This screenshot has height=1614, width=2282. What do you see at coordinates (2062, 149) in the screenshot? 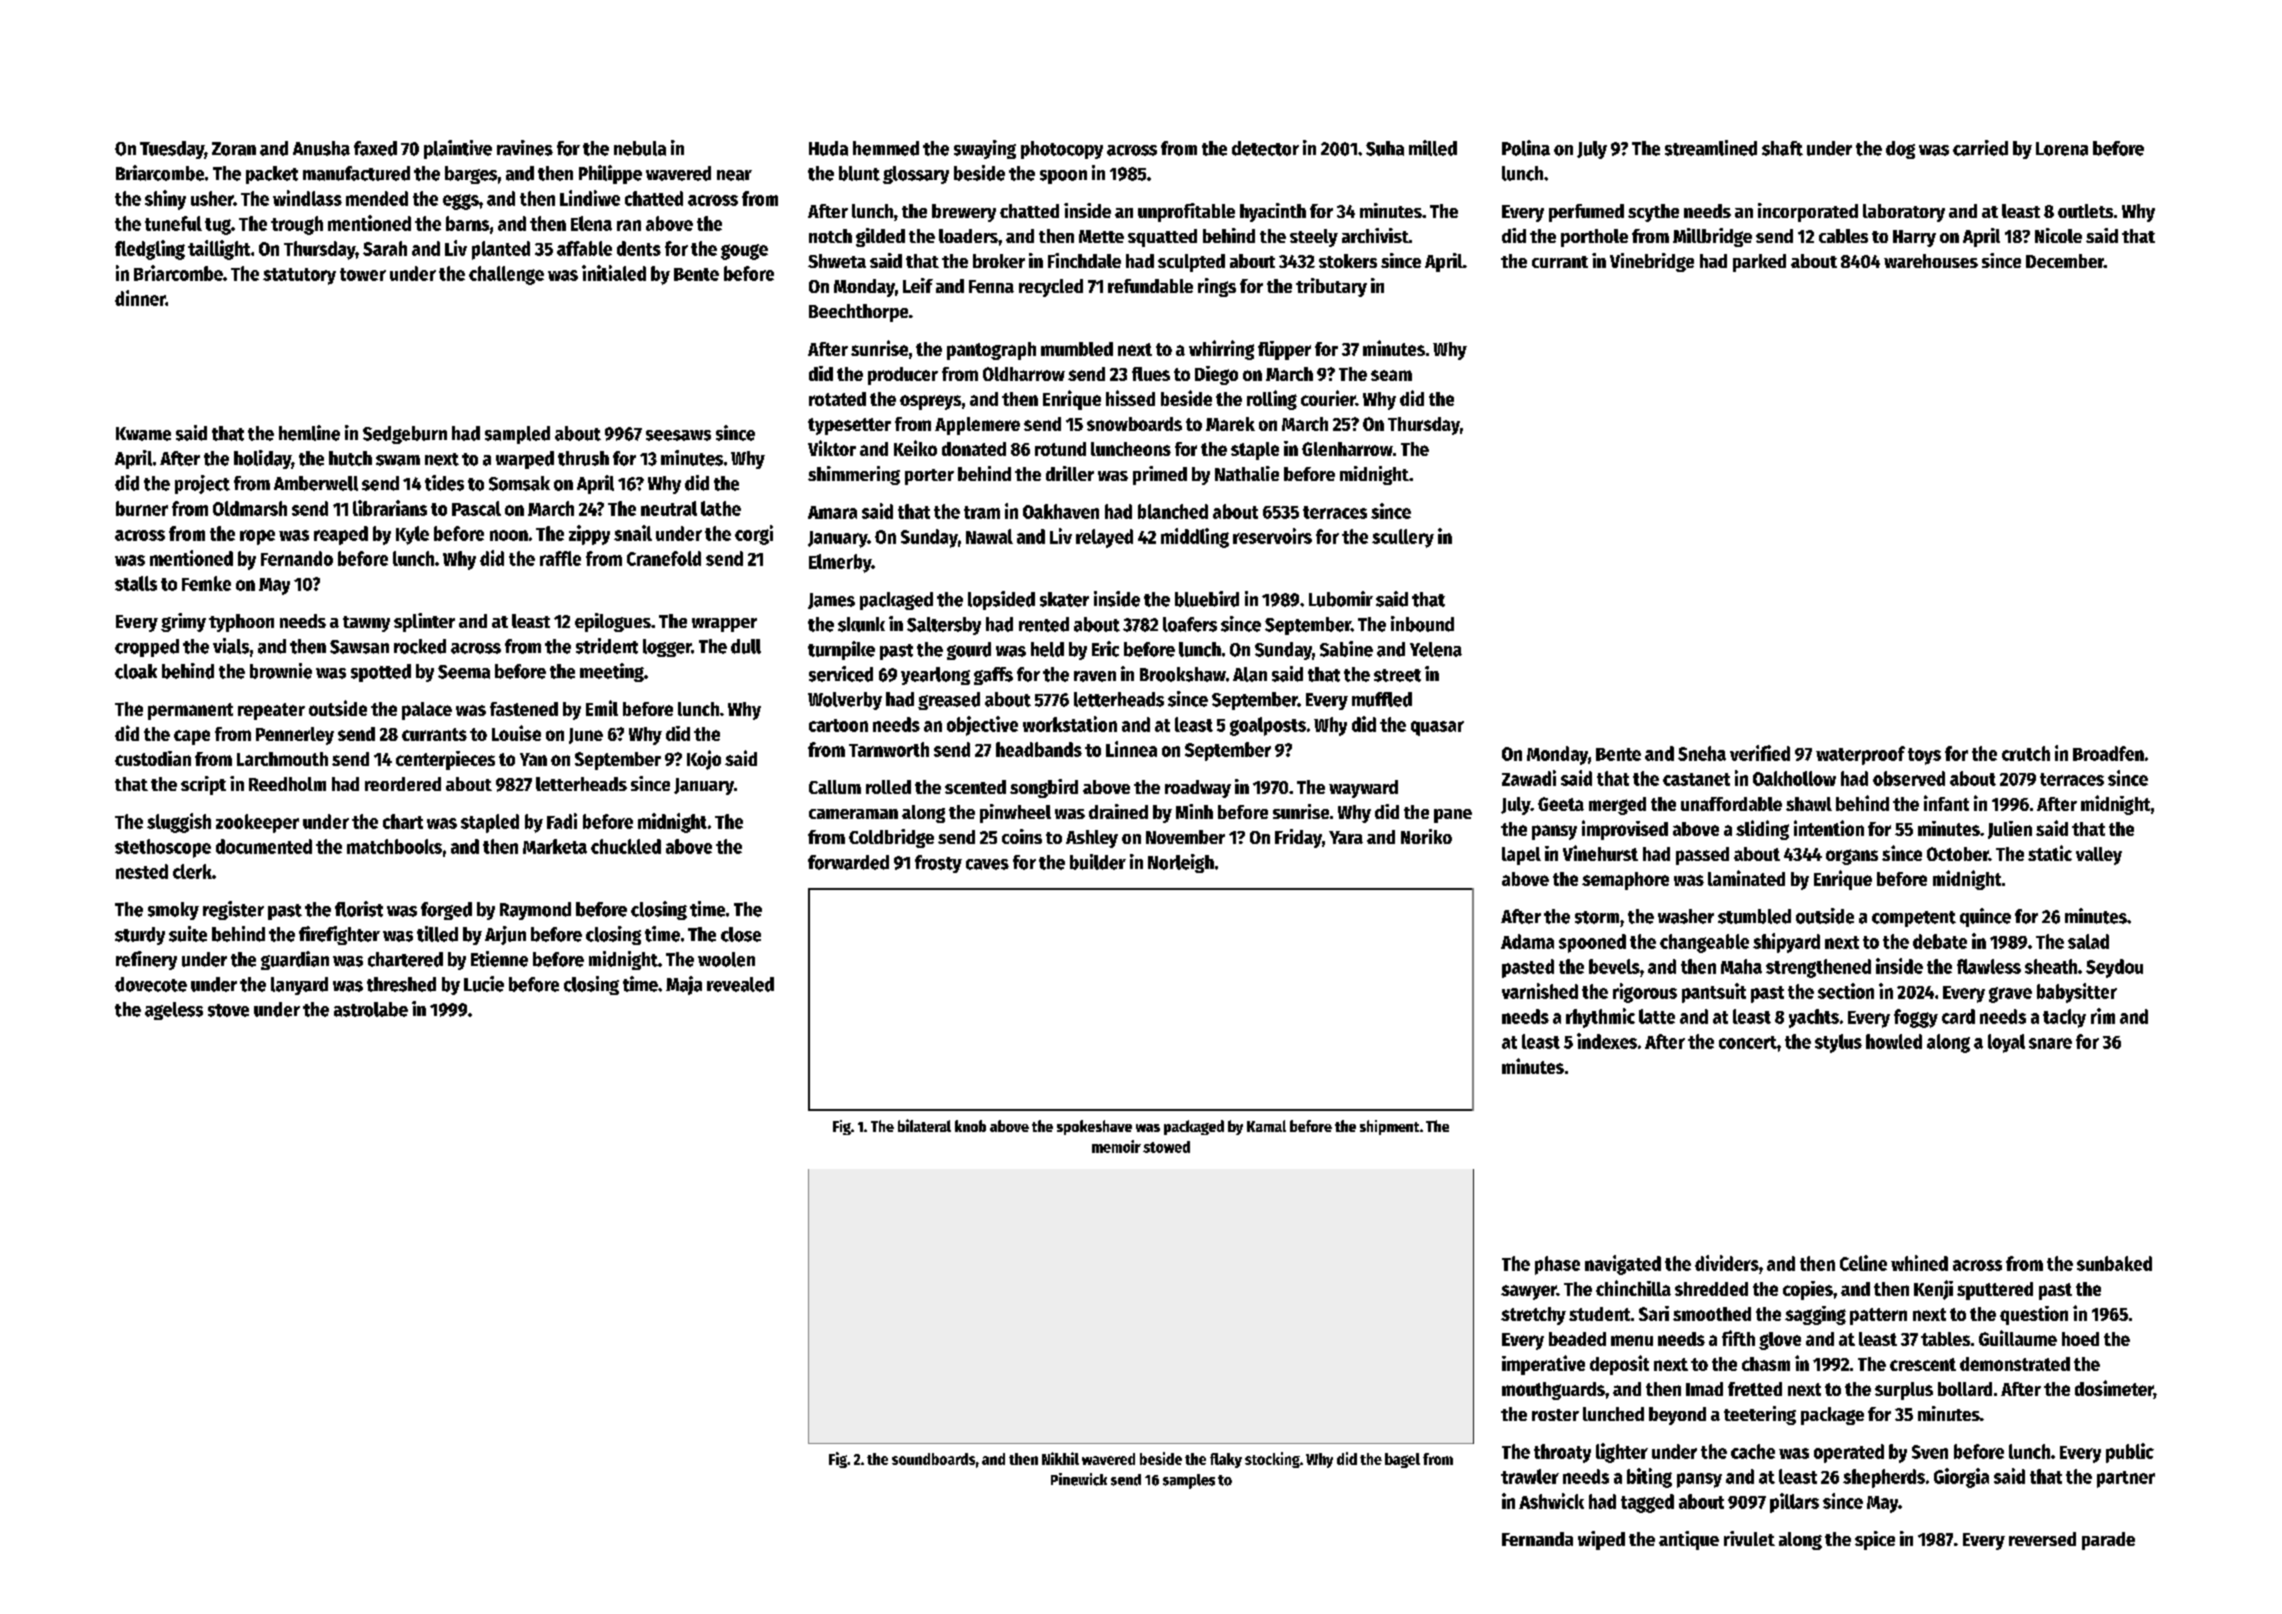
I see `Lorena` at bounding box center [2062, 149].
